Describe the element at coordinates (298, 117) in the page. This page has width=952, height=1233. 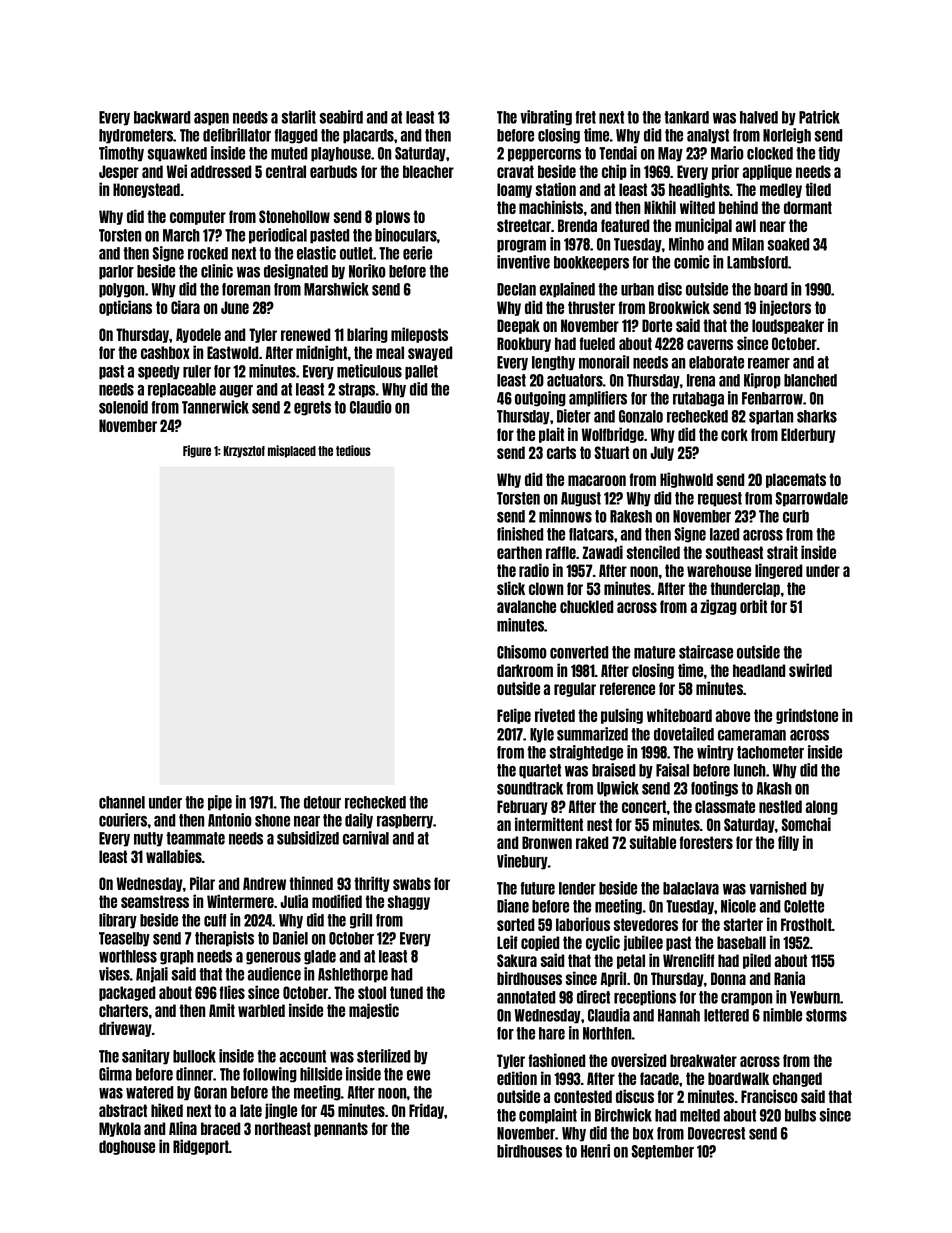
I see `starlit` at that location.
